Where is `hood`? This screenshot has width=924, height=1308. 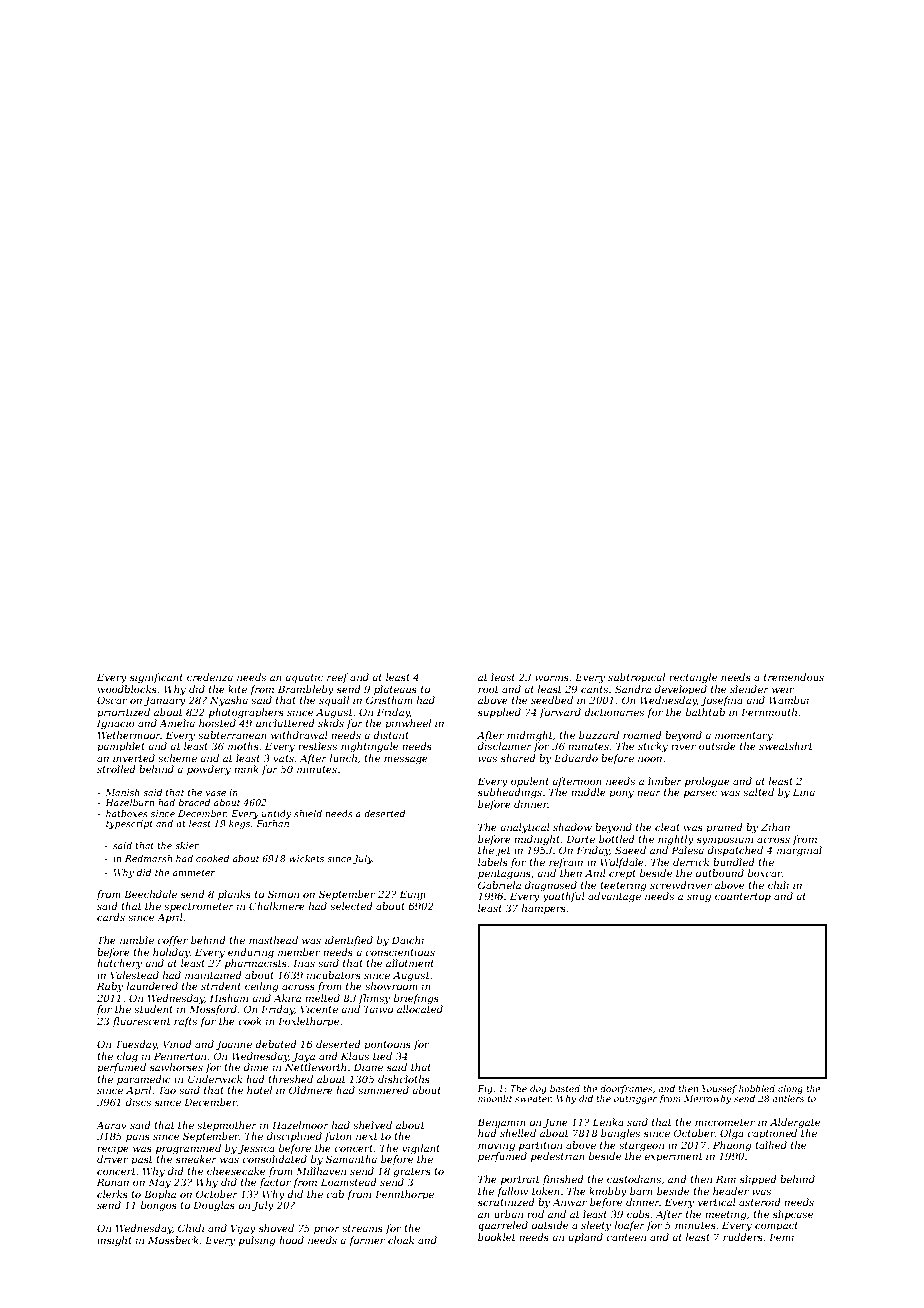
hood is located at coordinates (291, 1240).
